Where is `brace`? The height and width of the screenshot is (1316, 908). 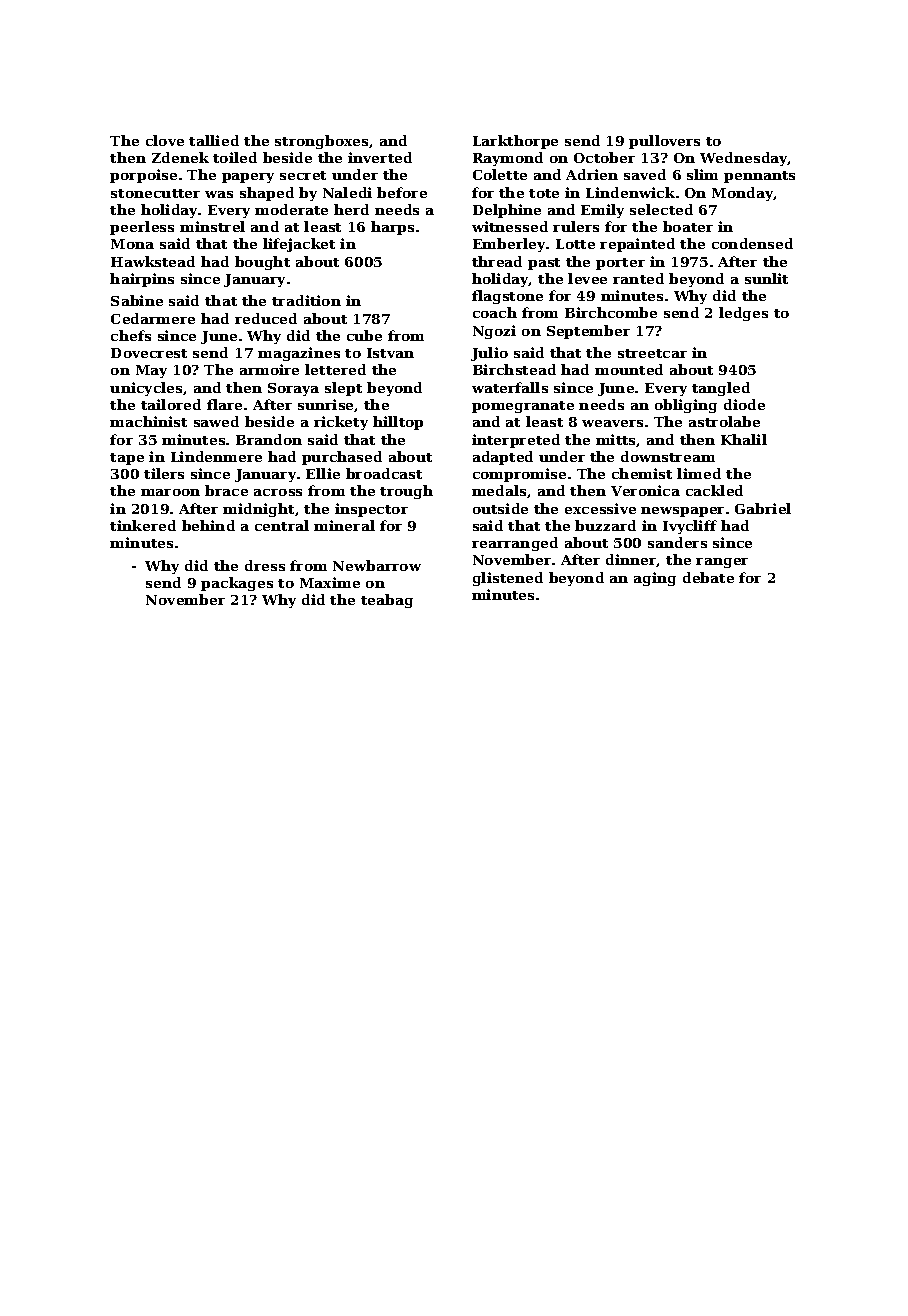
brace is located at coordinates (226, 490).
